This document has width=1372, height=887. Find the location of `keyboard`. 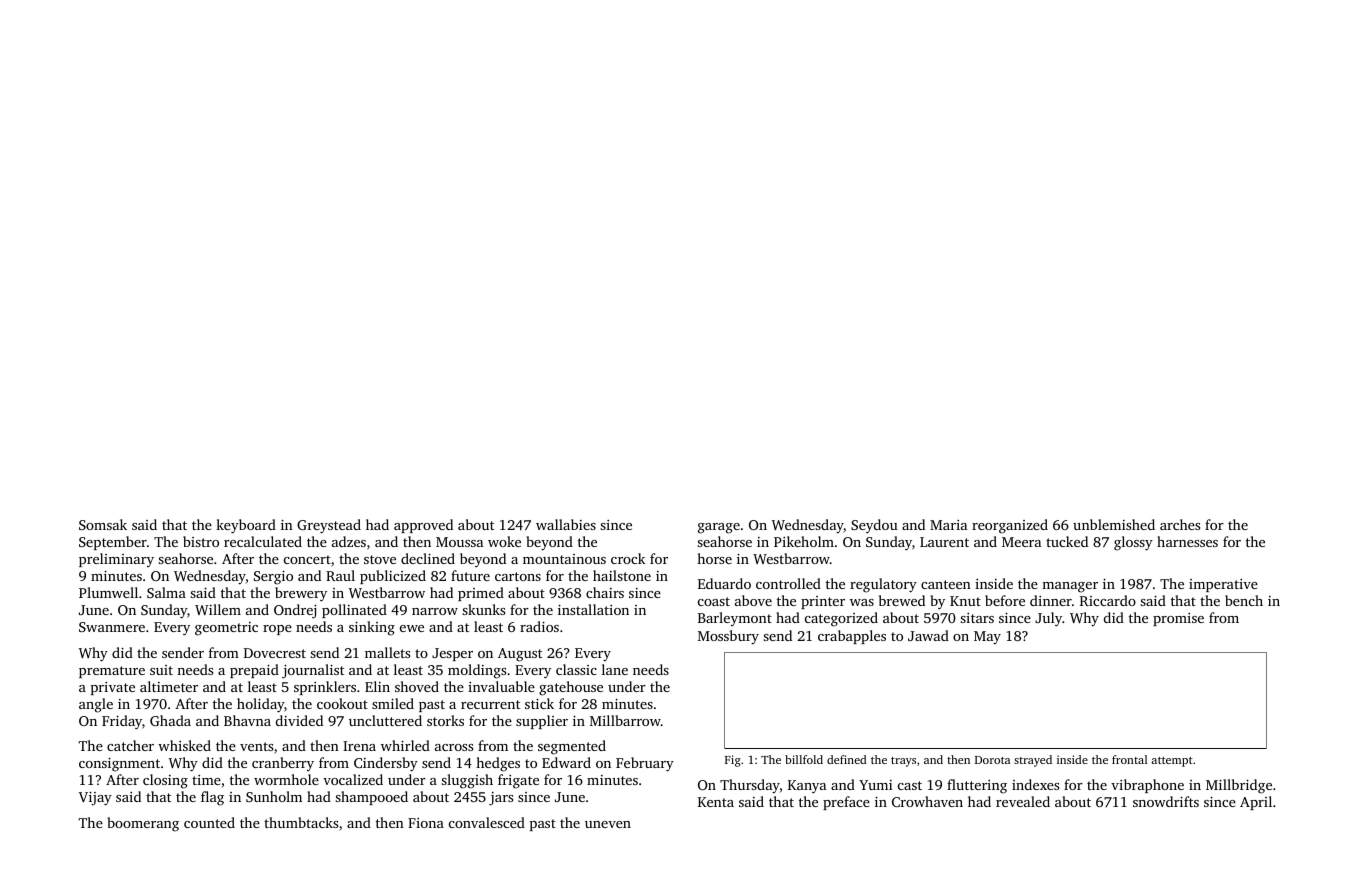

keyboard is located at coordinates (246, 526).
